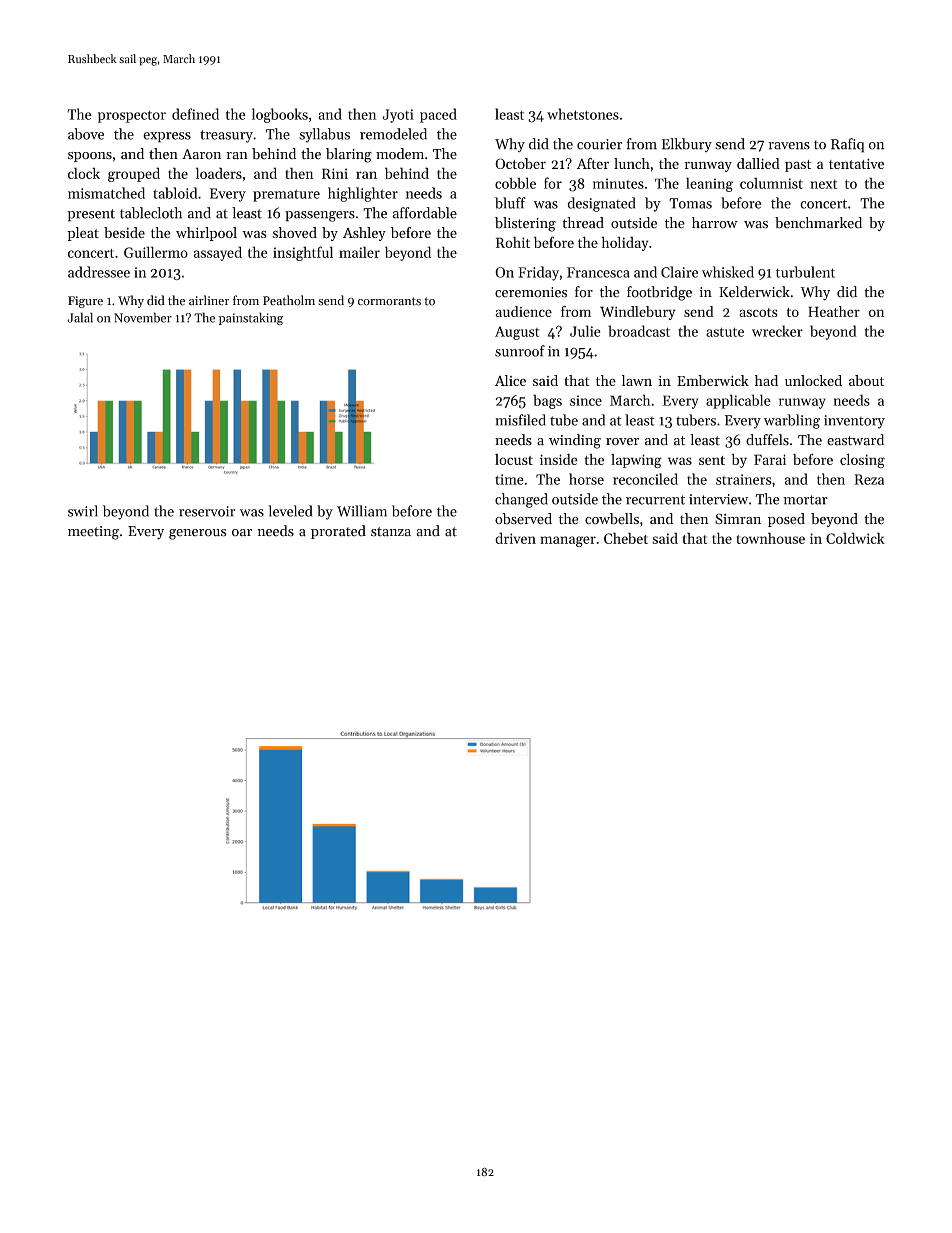  What do you see at coordinates (583, 114) in the screenshot?
I see `whetstones` at bounding box center [583, 114].
